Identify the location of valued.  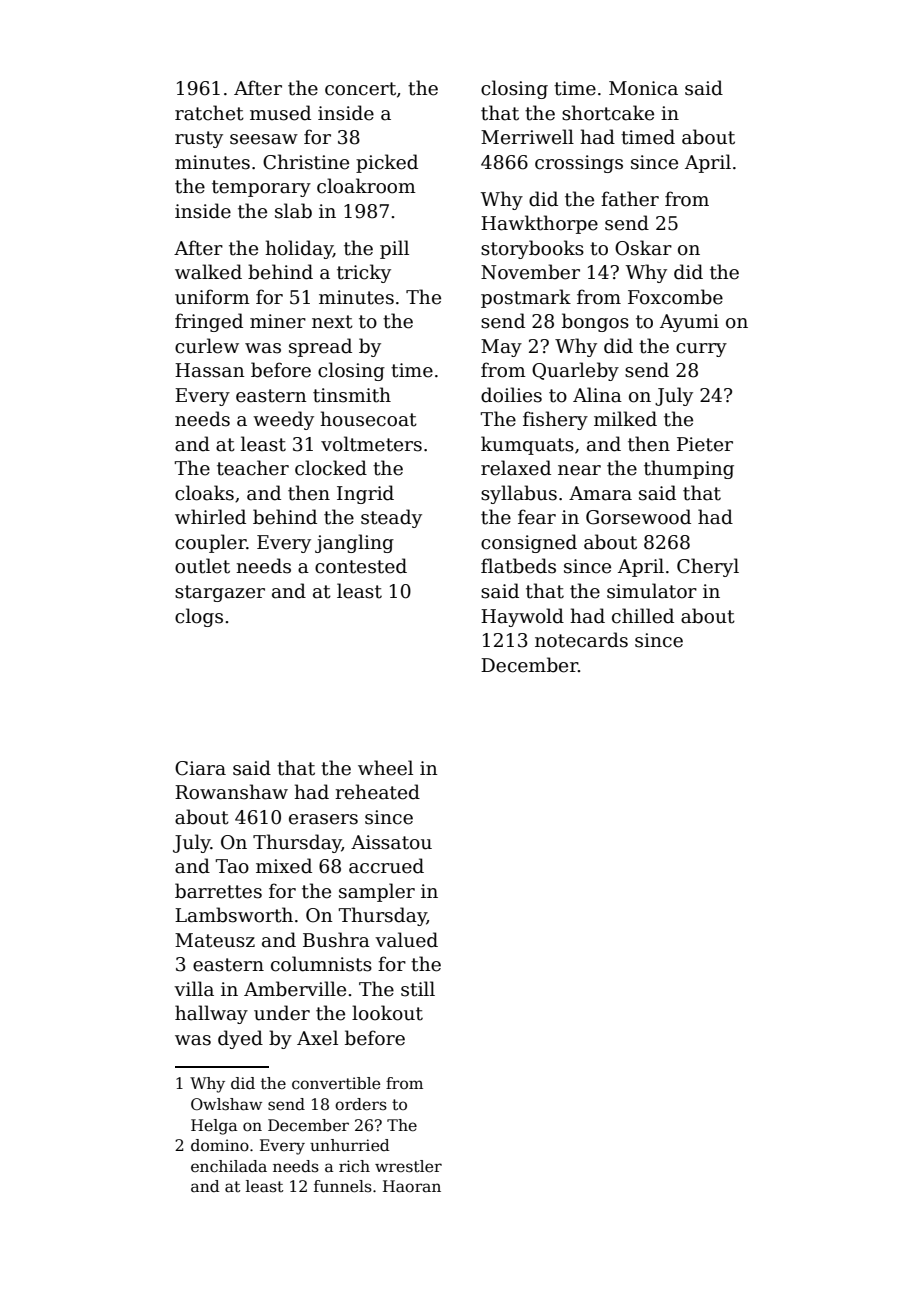
(406, 940).
